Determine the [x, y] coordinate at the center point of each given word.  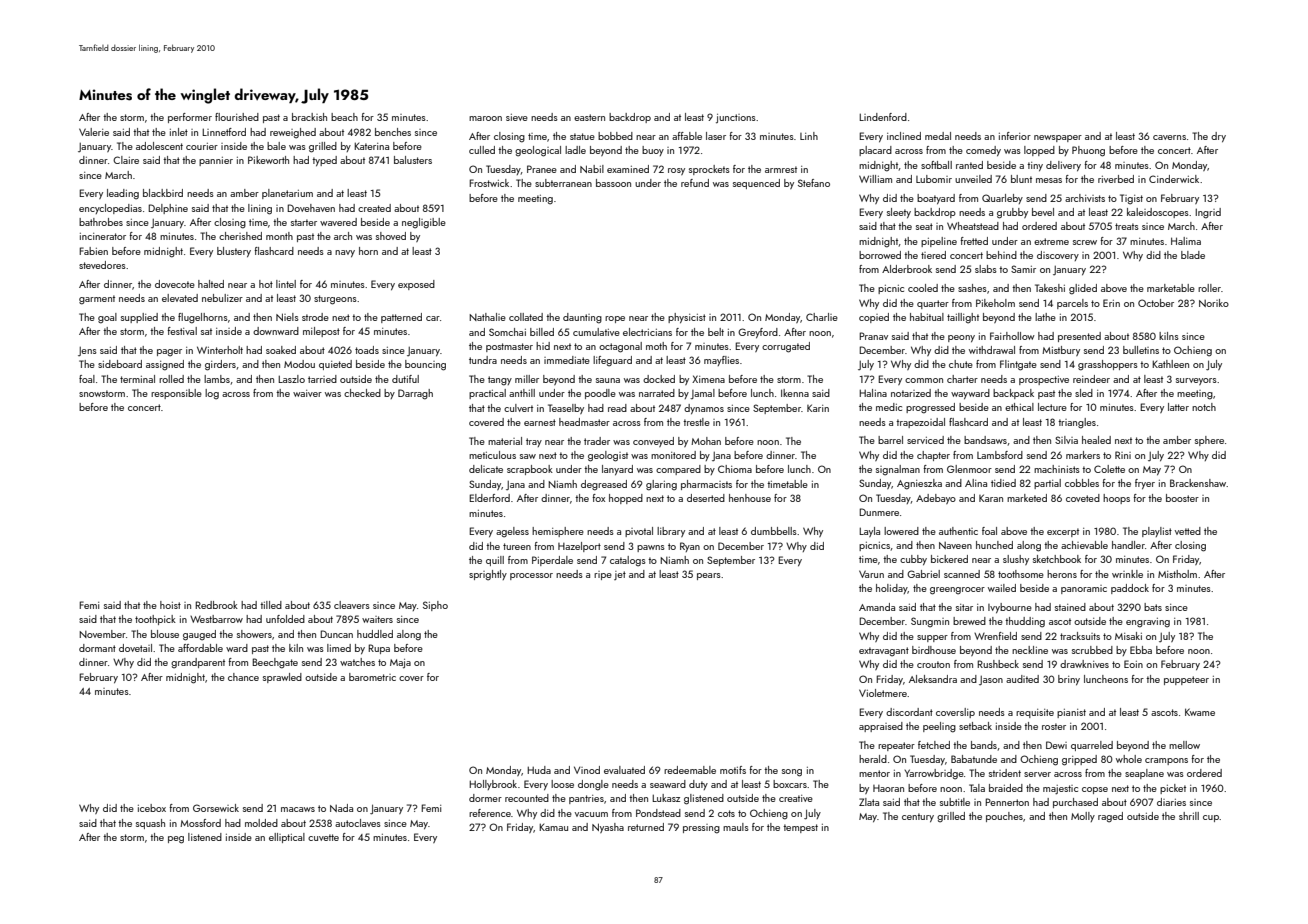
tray [534, 442]
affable [687, 136]
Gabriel [923, 574]
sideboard [120, 364]
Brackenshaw [1198, 483]
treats [1127, 226]
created [374, 208]
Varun [871, 574]
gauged [199, 635]
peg [176, 840]
